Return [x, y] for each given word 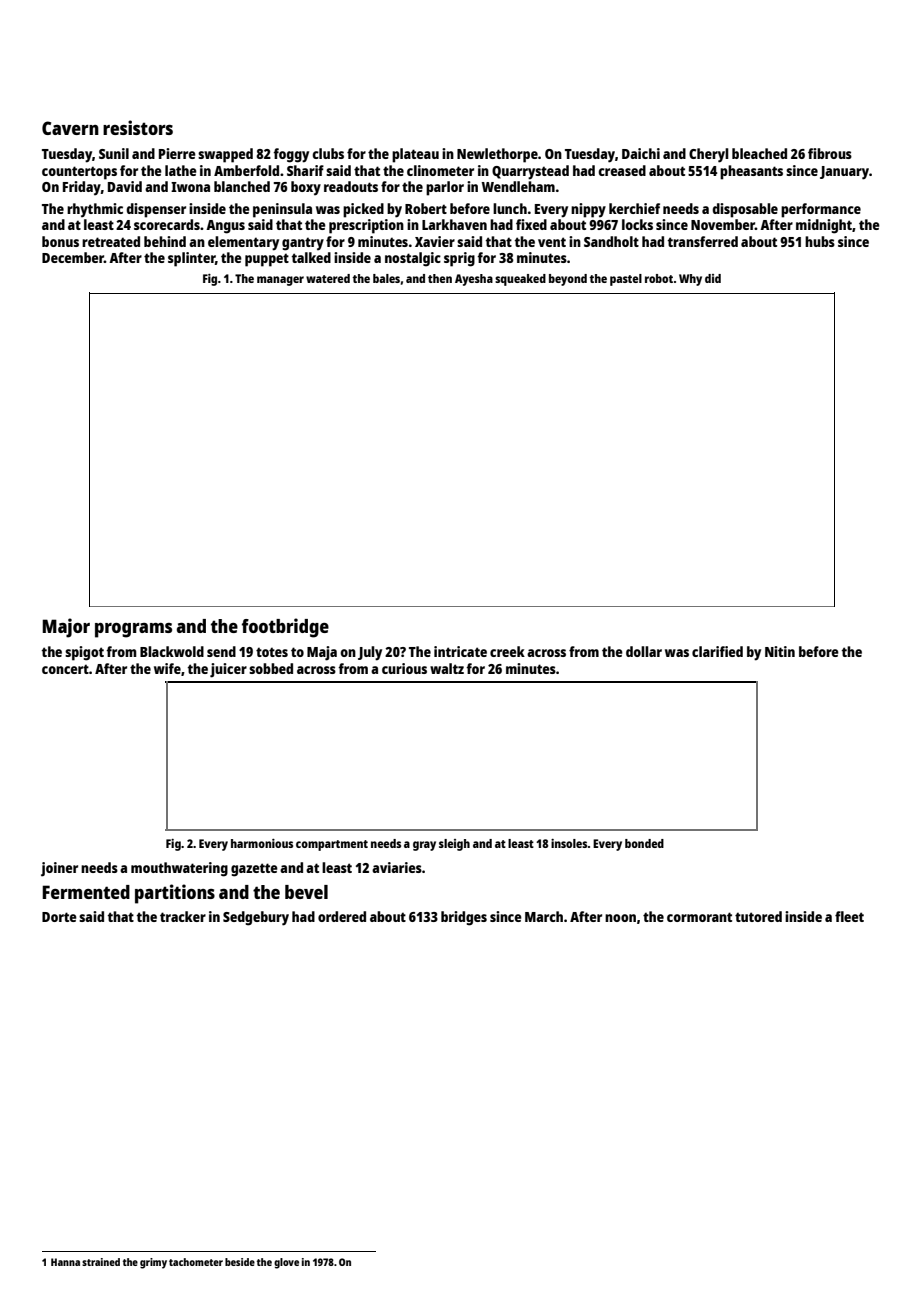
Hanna [65, 1262]
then [440, 278]
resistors [138, 127]
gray [424, 846]
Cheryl [709, 155]
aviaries [397, 867]
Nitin [780, 651]
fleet [849, 916]
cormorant [699, 917]
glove [286, 1263]
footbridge [285, 628]
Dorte [59, 917]
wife [167, 668]
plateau [415, 155]
